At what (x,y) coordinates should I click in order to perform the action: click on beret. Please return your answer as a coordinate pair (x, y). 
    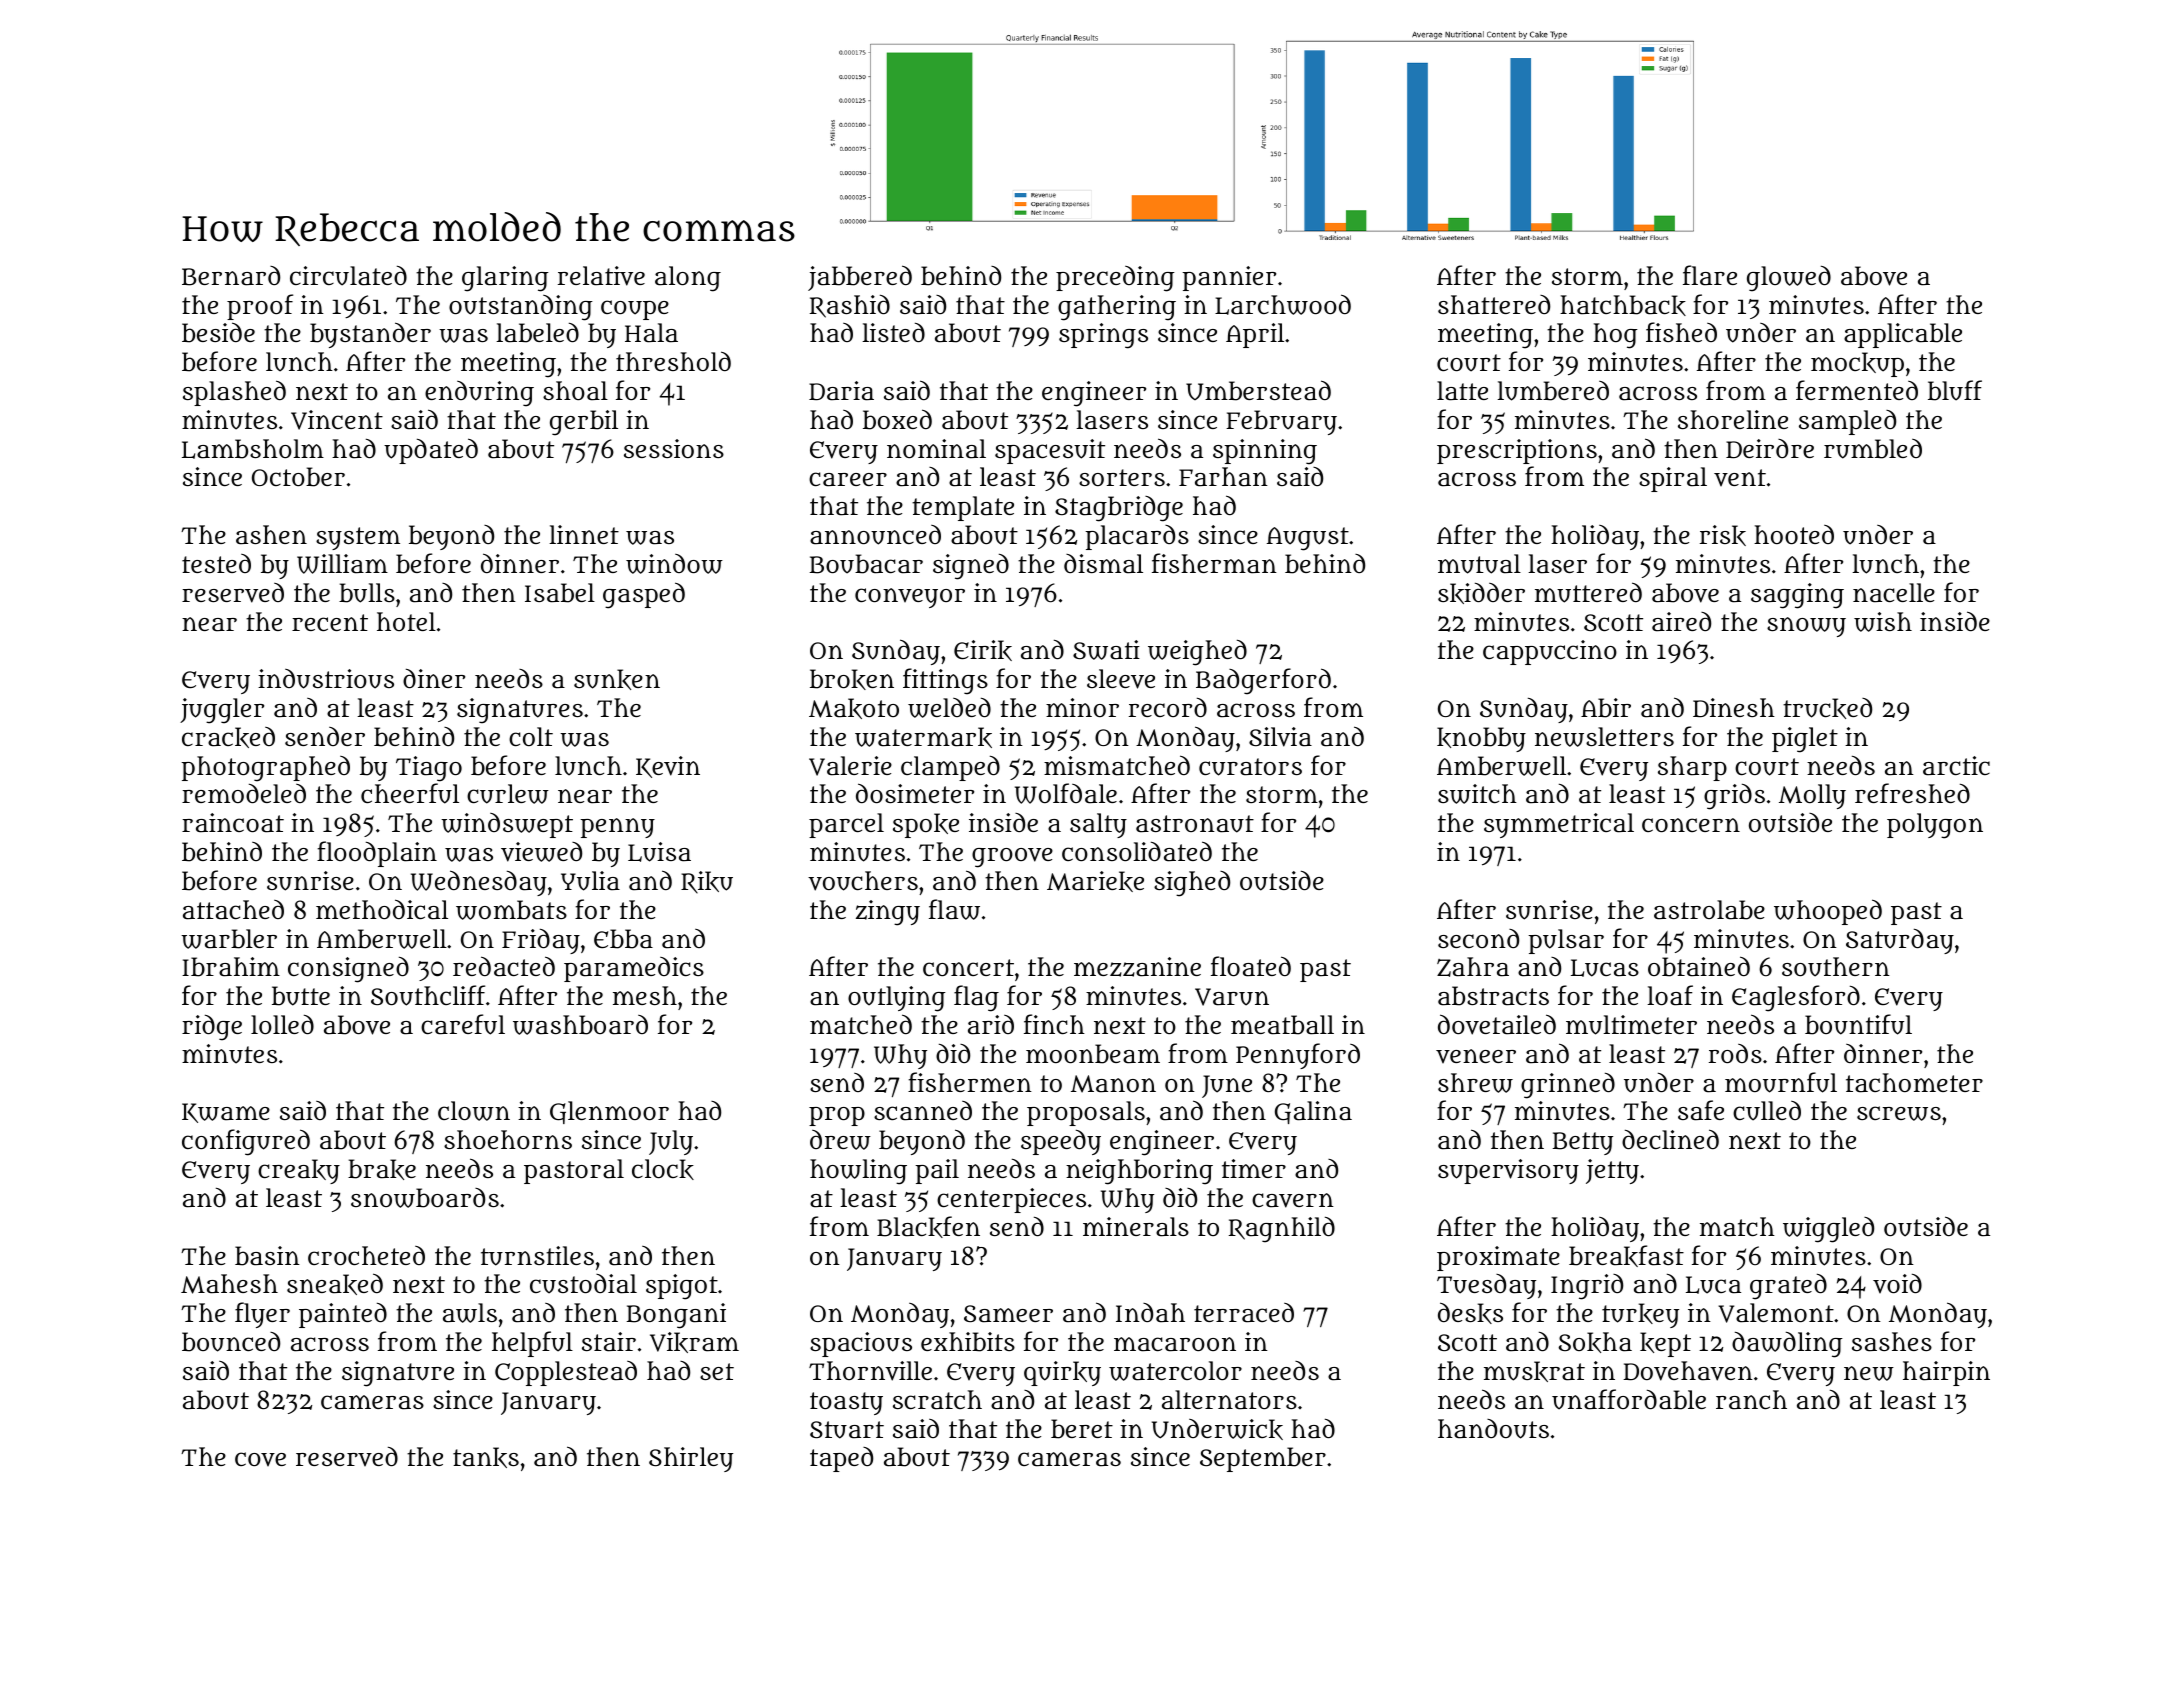
    Looking at the image, I should click on (1082, 1429).
